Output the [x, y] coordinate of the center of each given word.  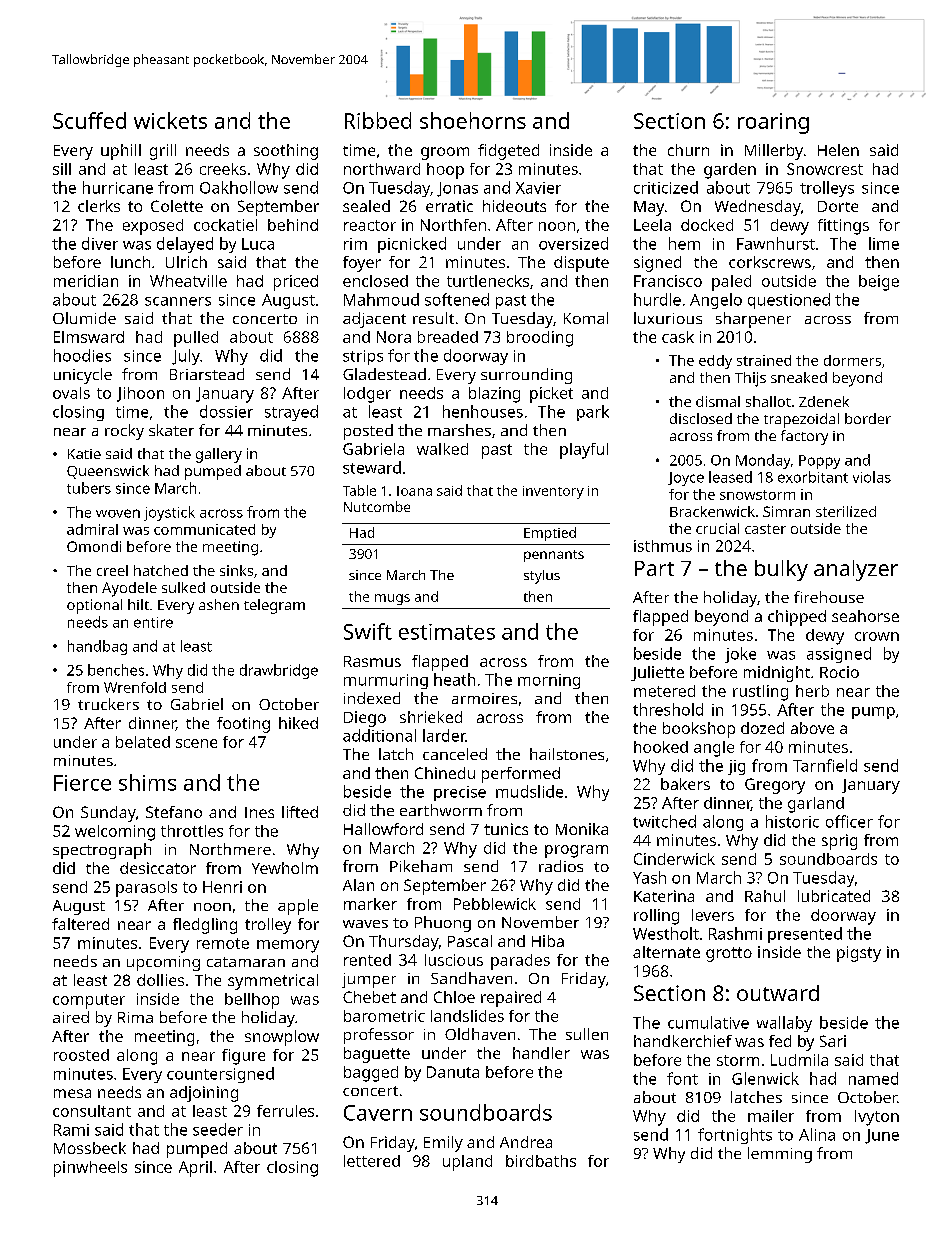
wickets [170, 120]
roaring [773, 123]
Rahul [765, 896]
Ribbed [378, 120]
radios [561, 866]
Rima [135, 1017]
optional [94, 606]
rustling [760, 693]
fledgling [205, 926]
